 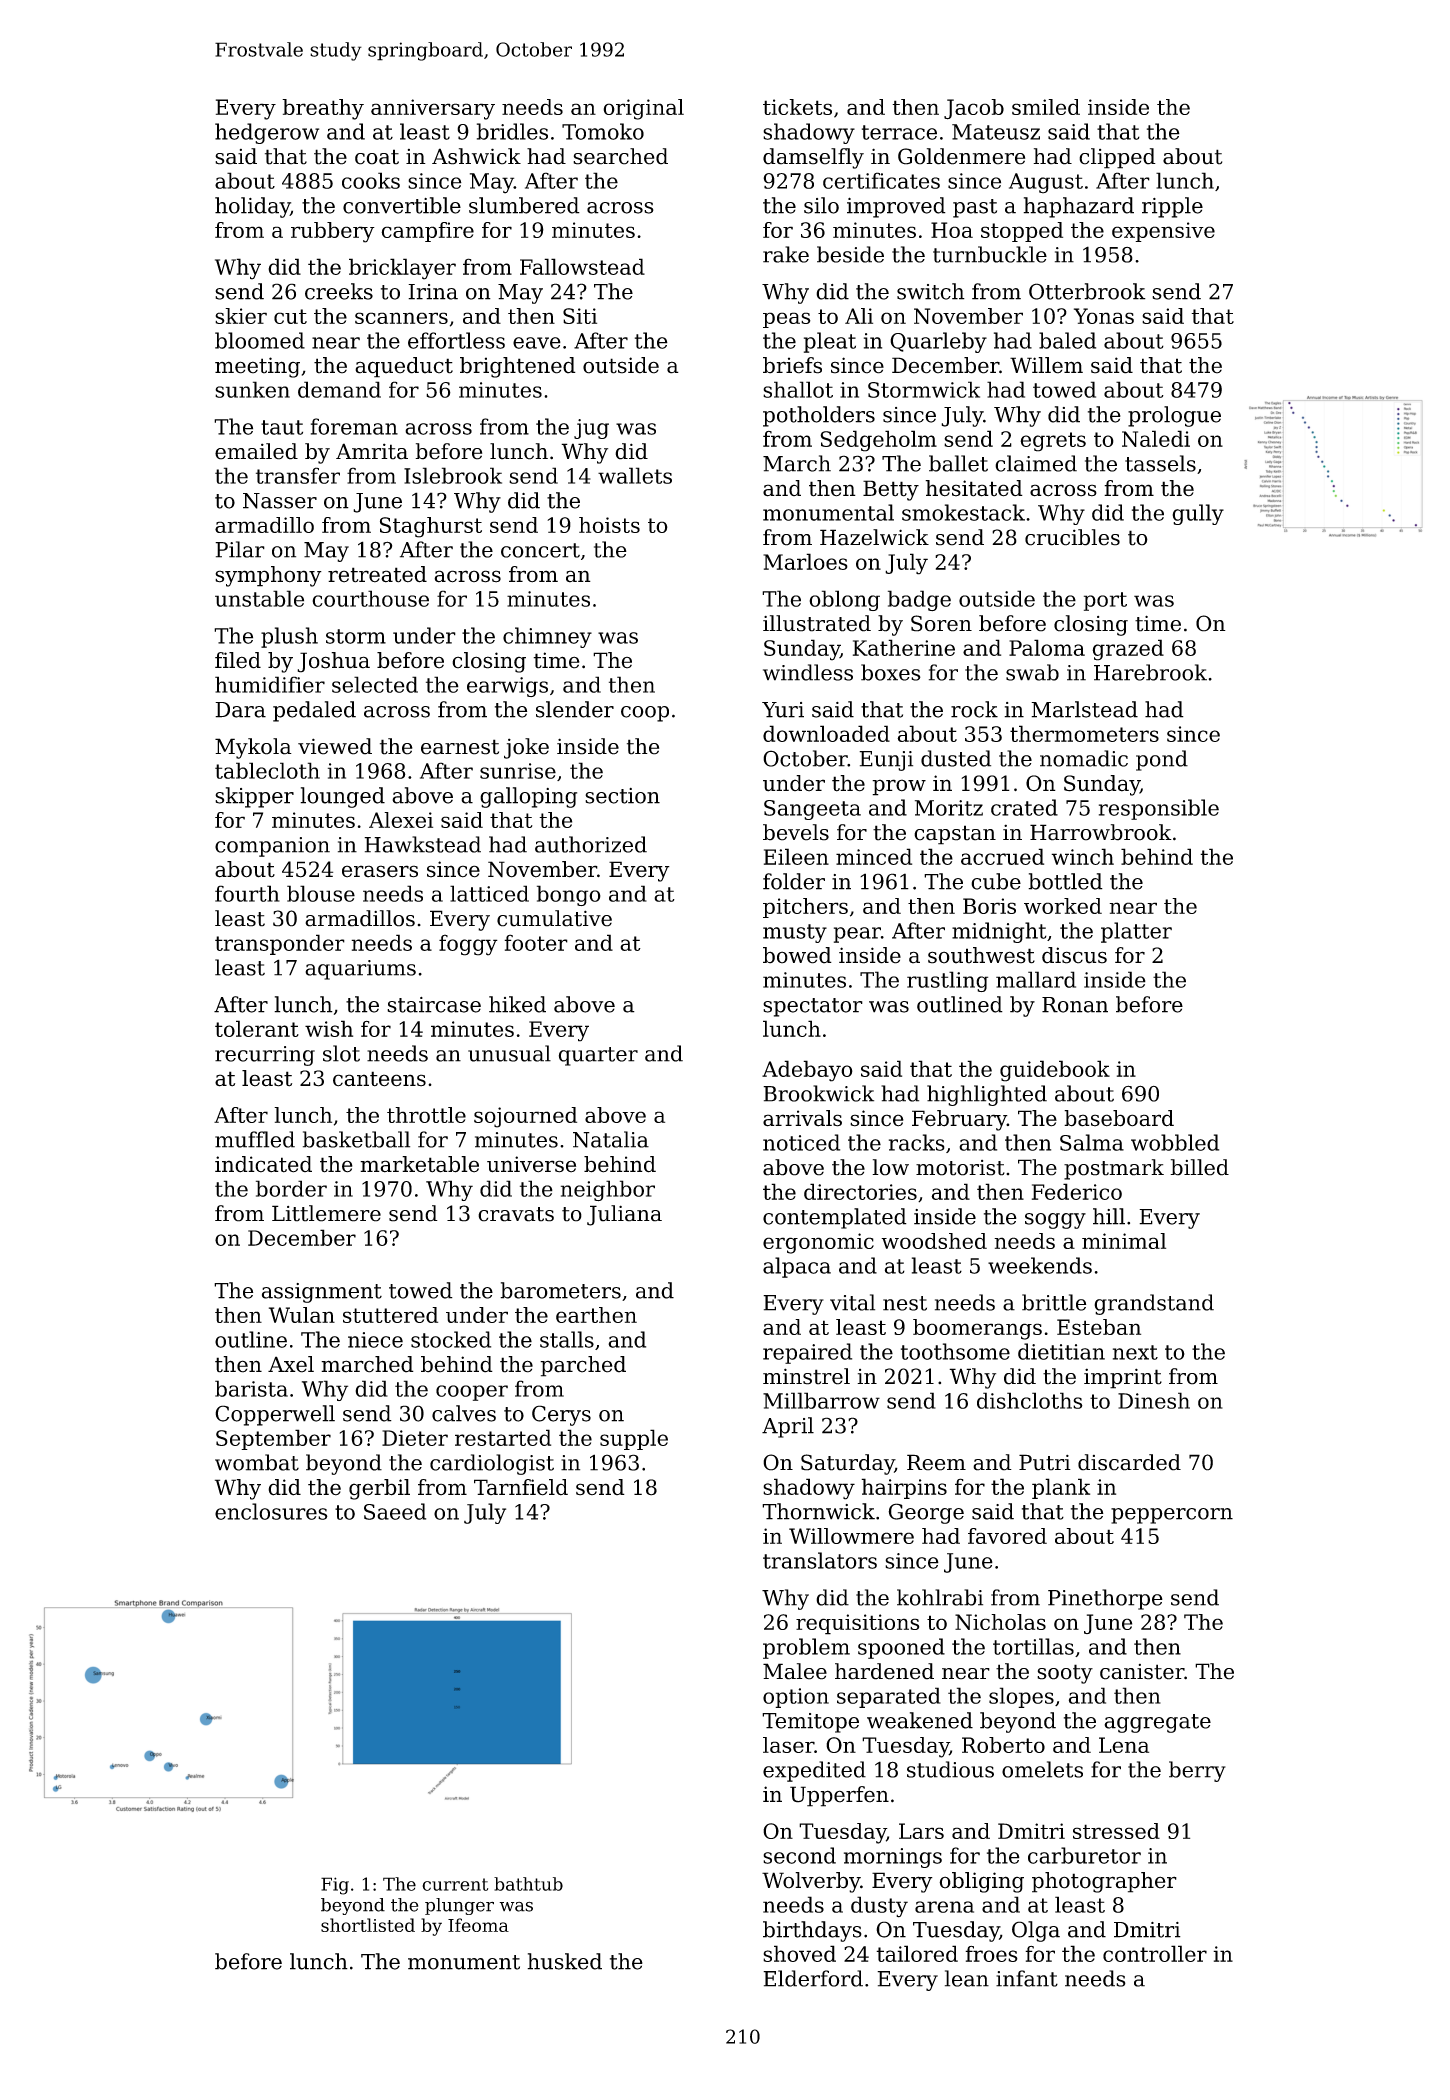 I want to click on Esteban, so click(x=1099, y=1327).
